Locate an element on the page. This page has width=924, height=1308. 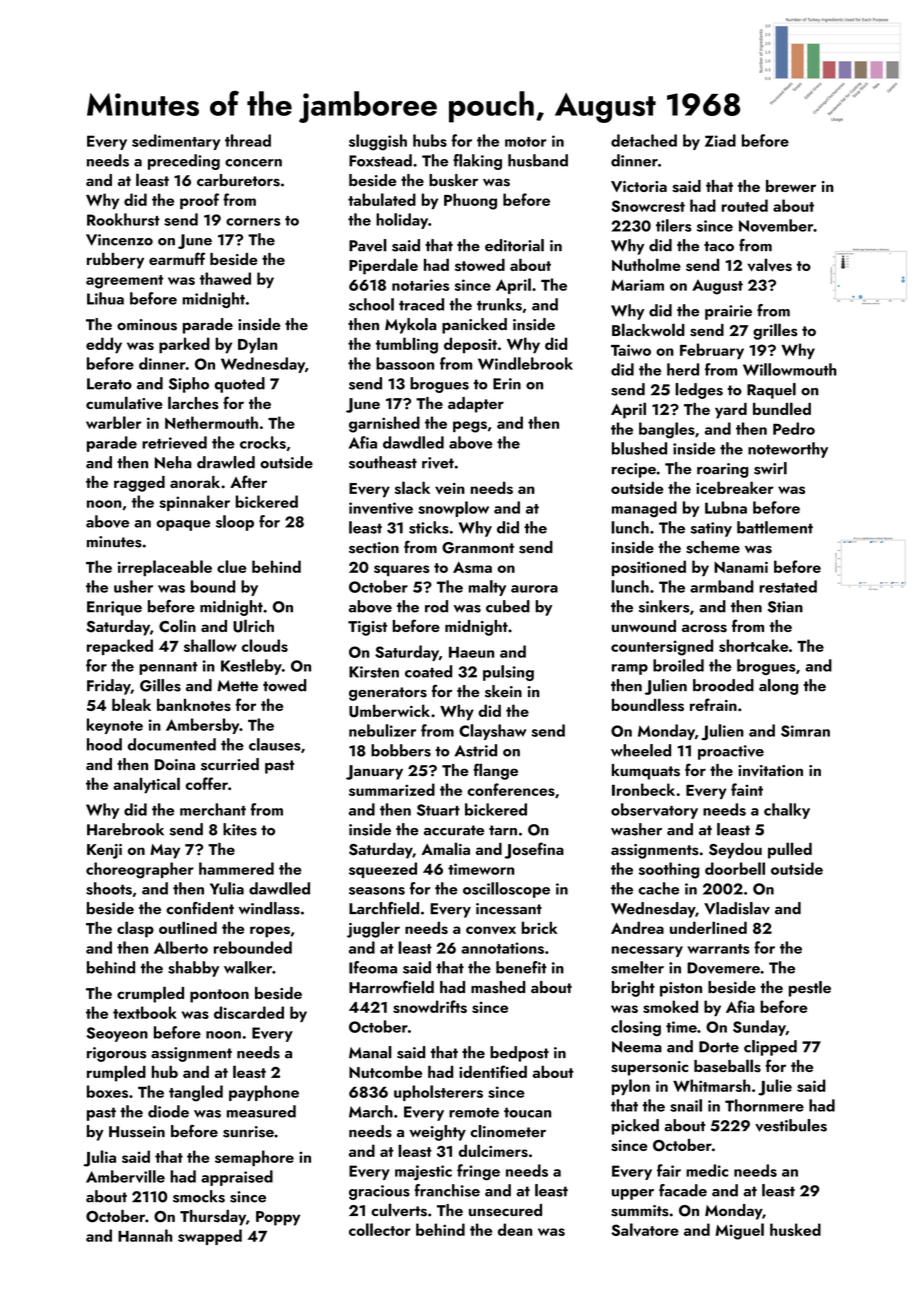
aurora is located at coordinates (534, 589).
